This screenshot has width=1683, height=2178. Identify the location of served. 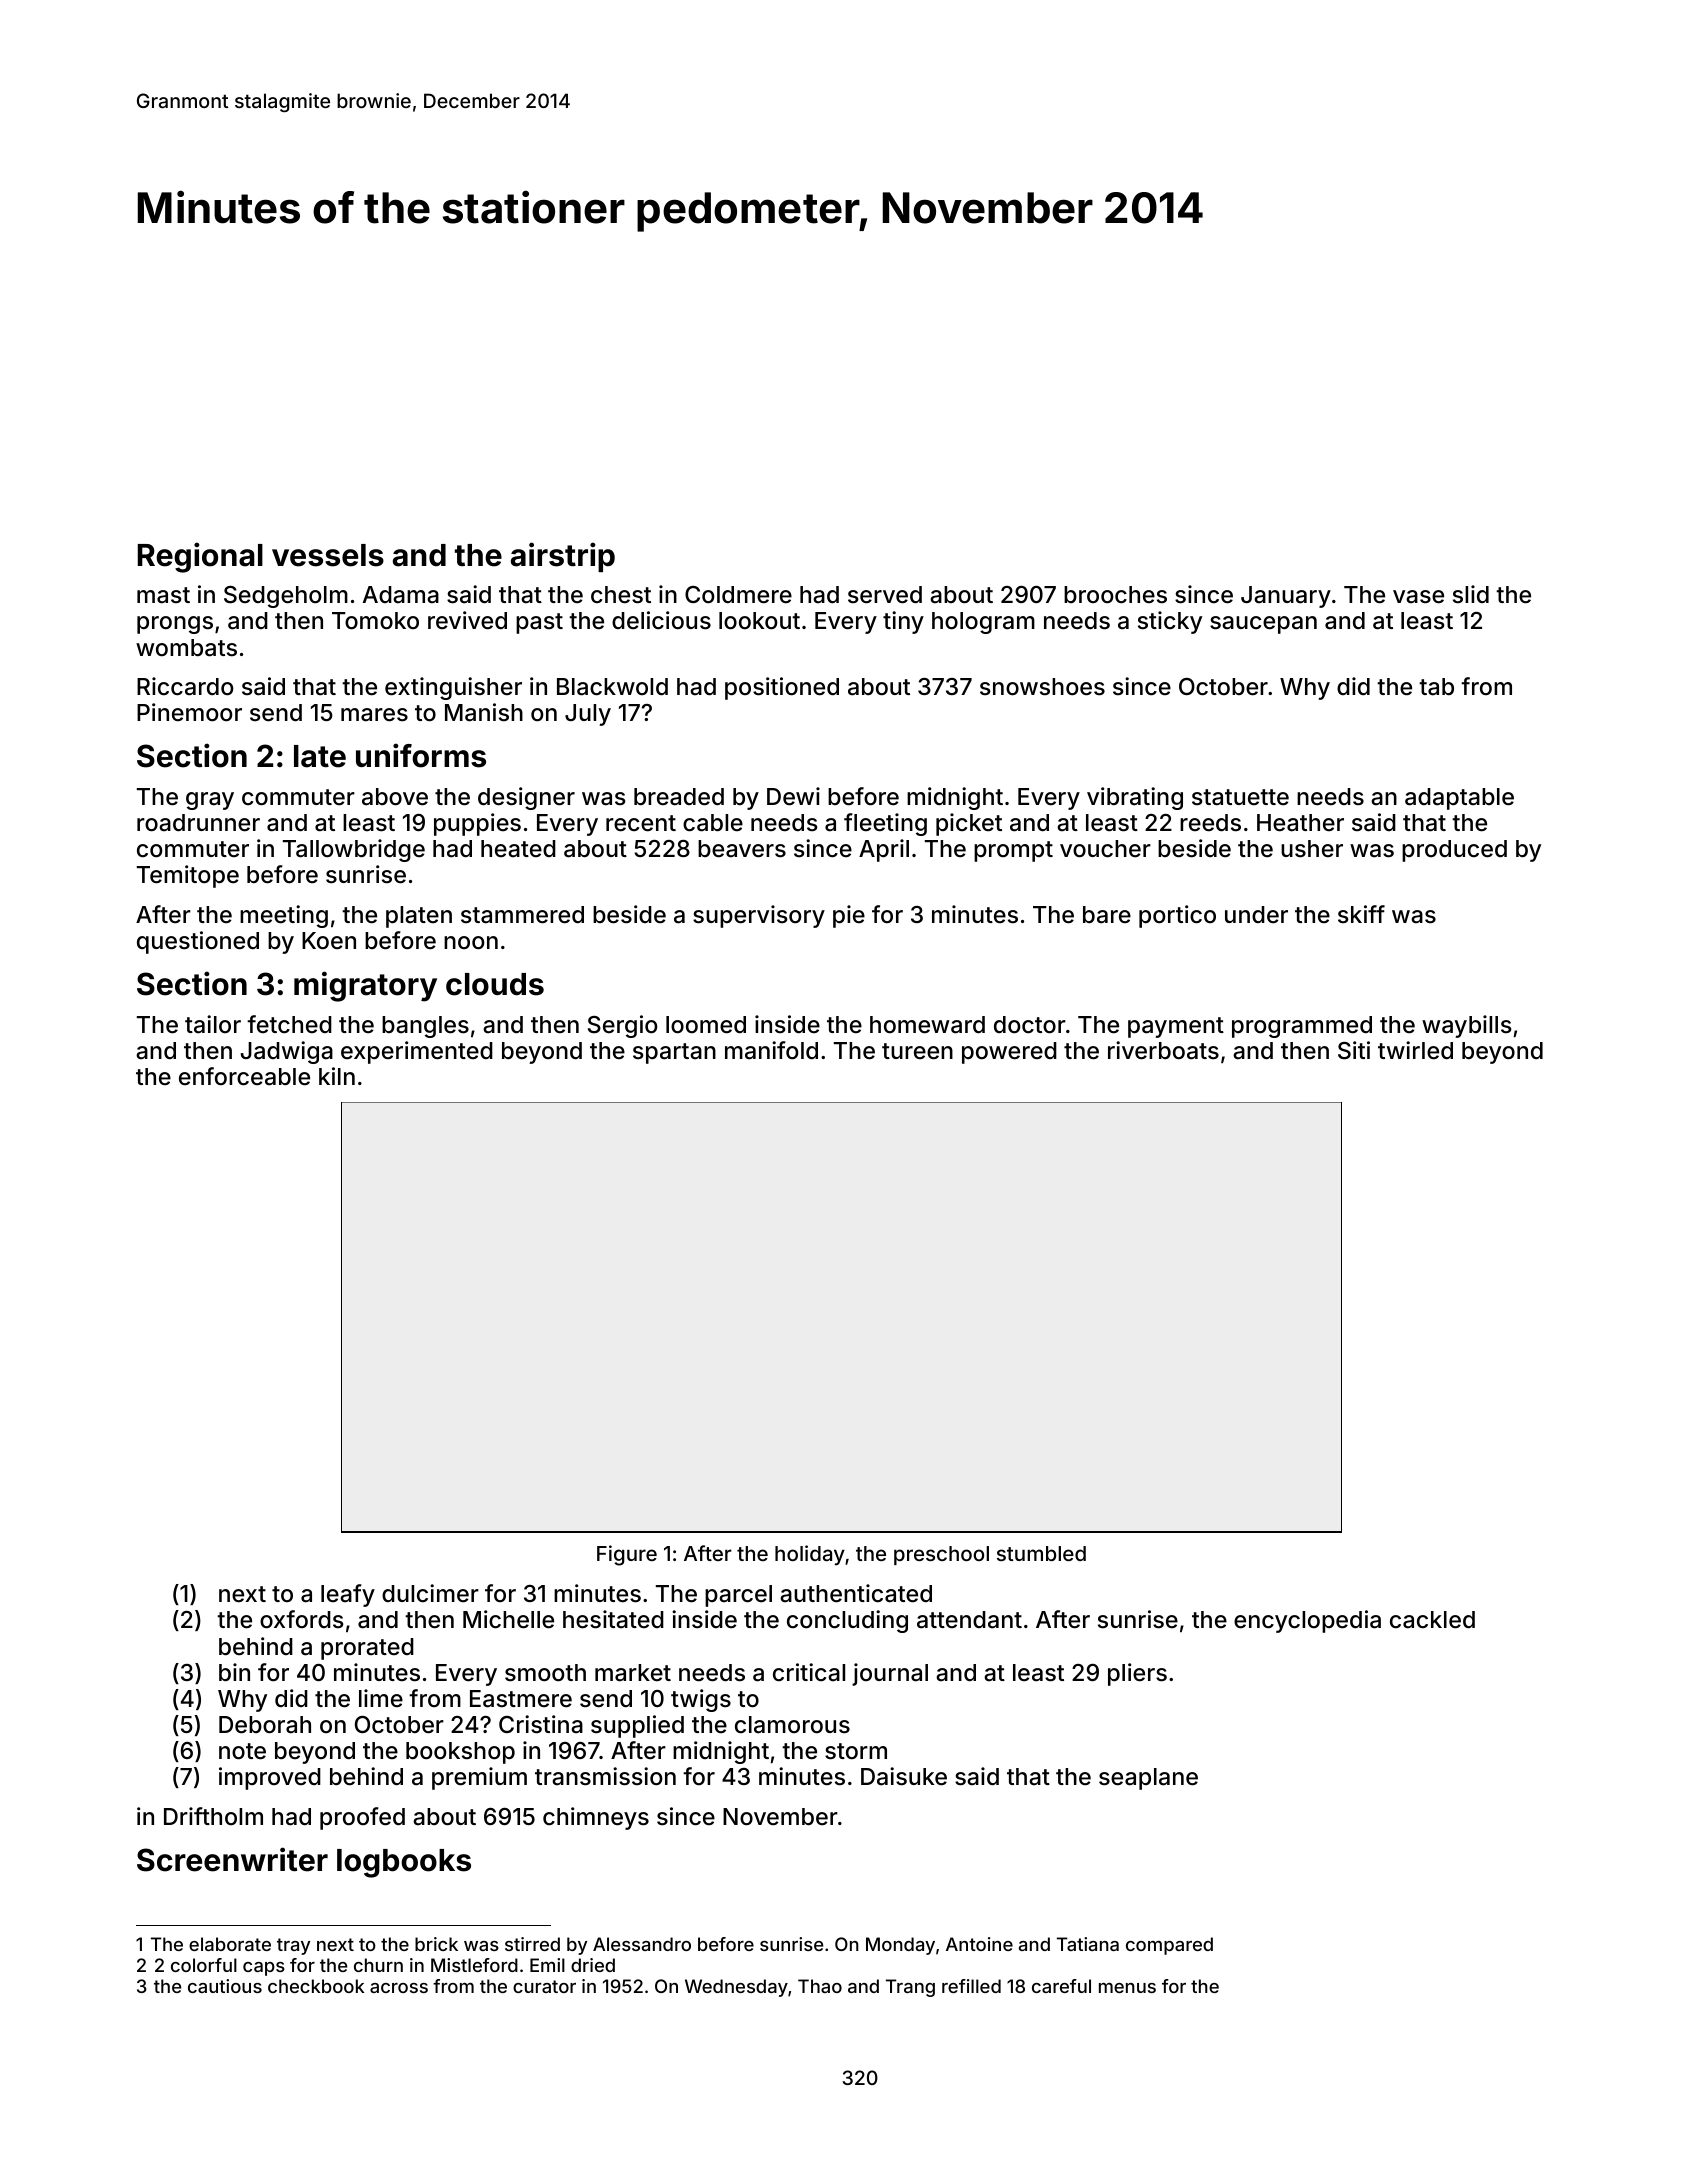
(885, 595).
